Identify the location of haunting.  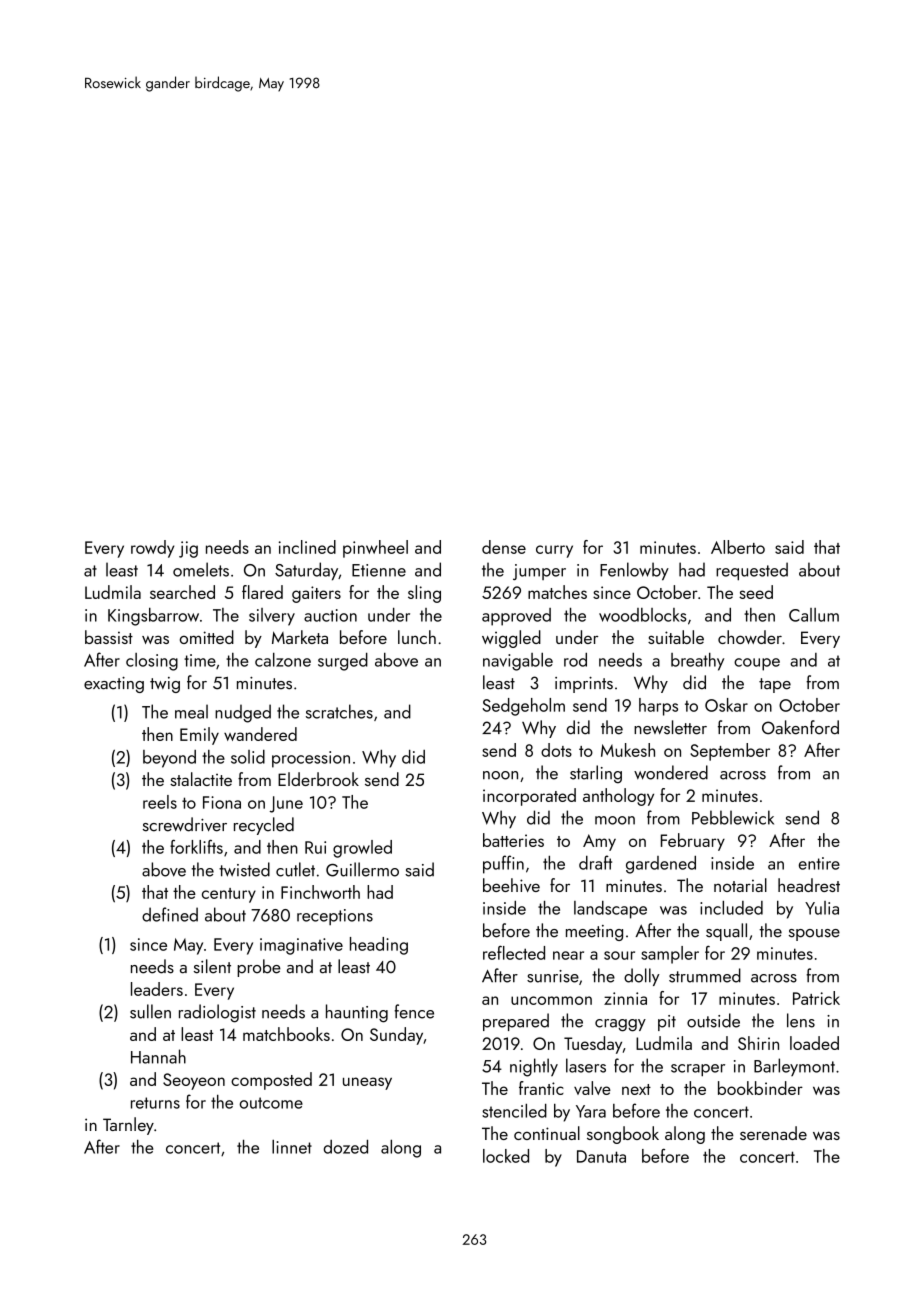
(357, 1013).
